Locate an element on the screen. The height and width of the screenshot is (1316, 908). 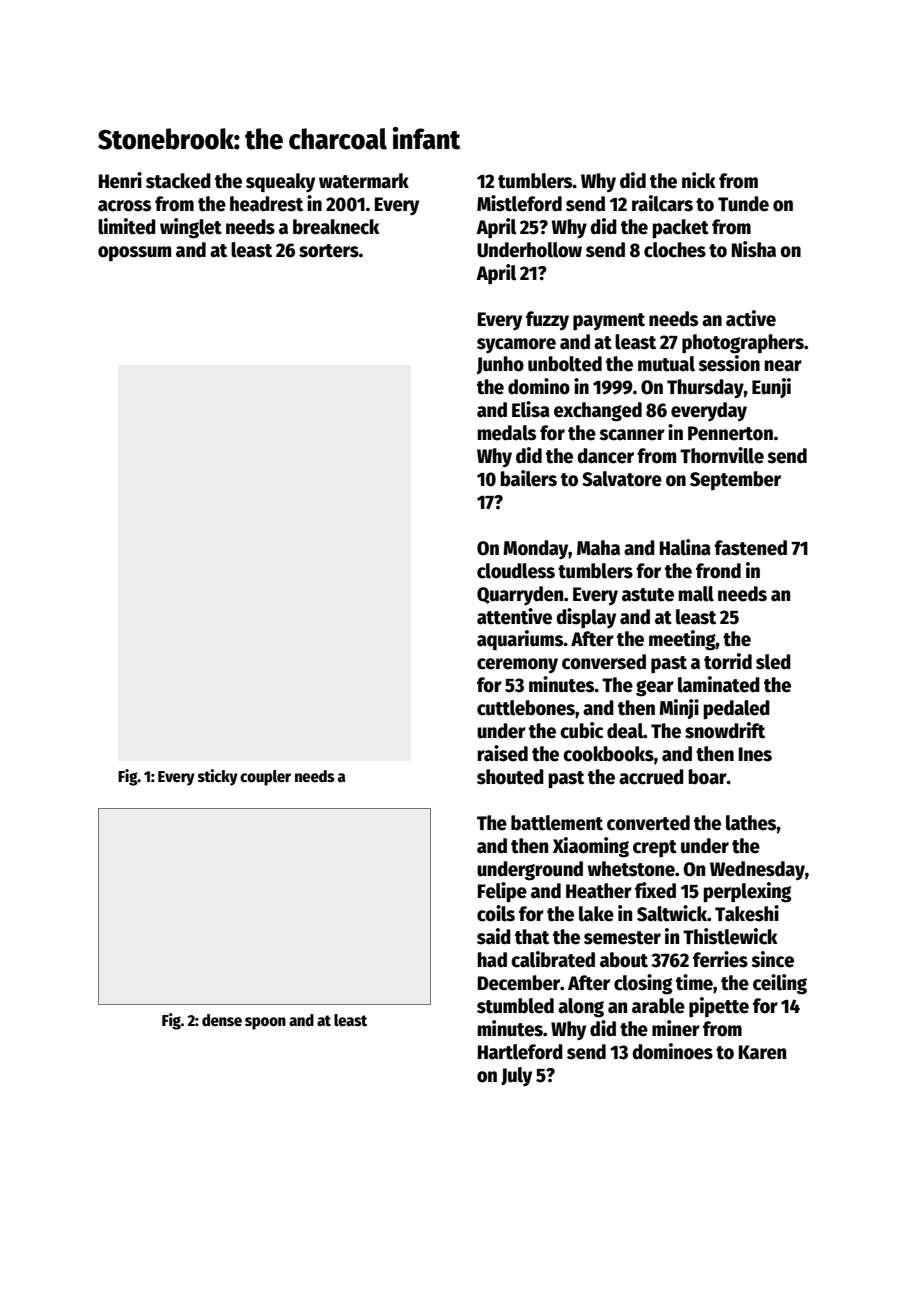
spoon is located at coordinates (265, 1023).
